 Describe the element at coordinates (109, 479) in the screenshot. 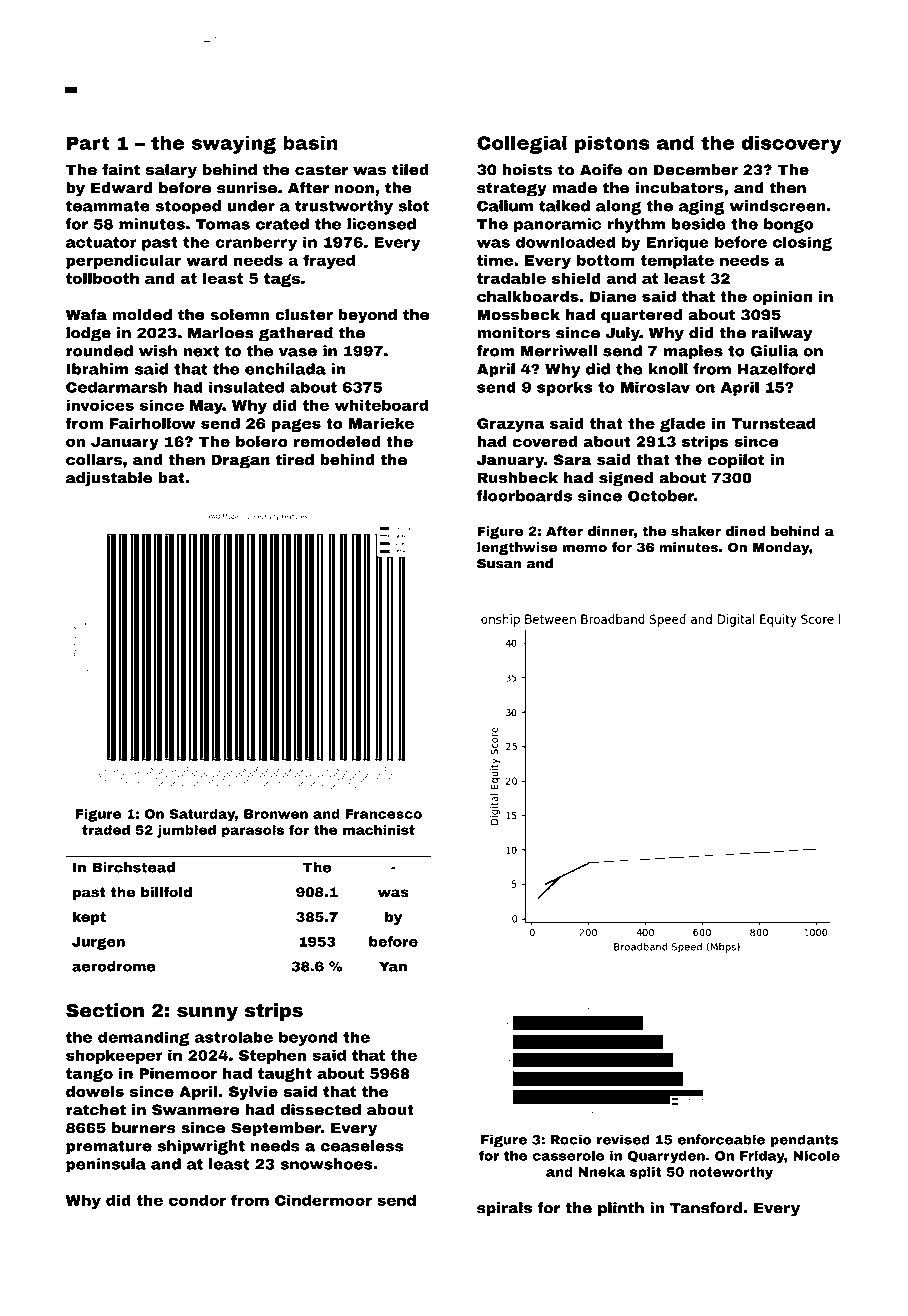

I see `adjustable` at that location.
